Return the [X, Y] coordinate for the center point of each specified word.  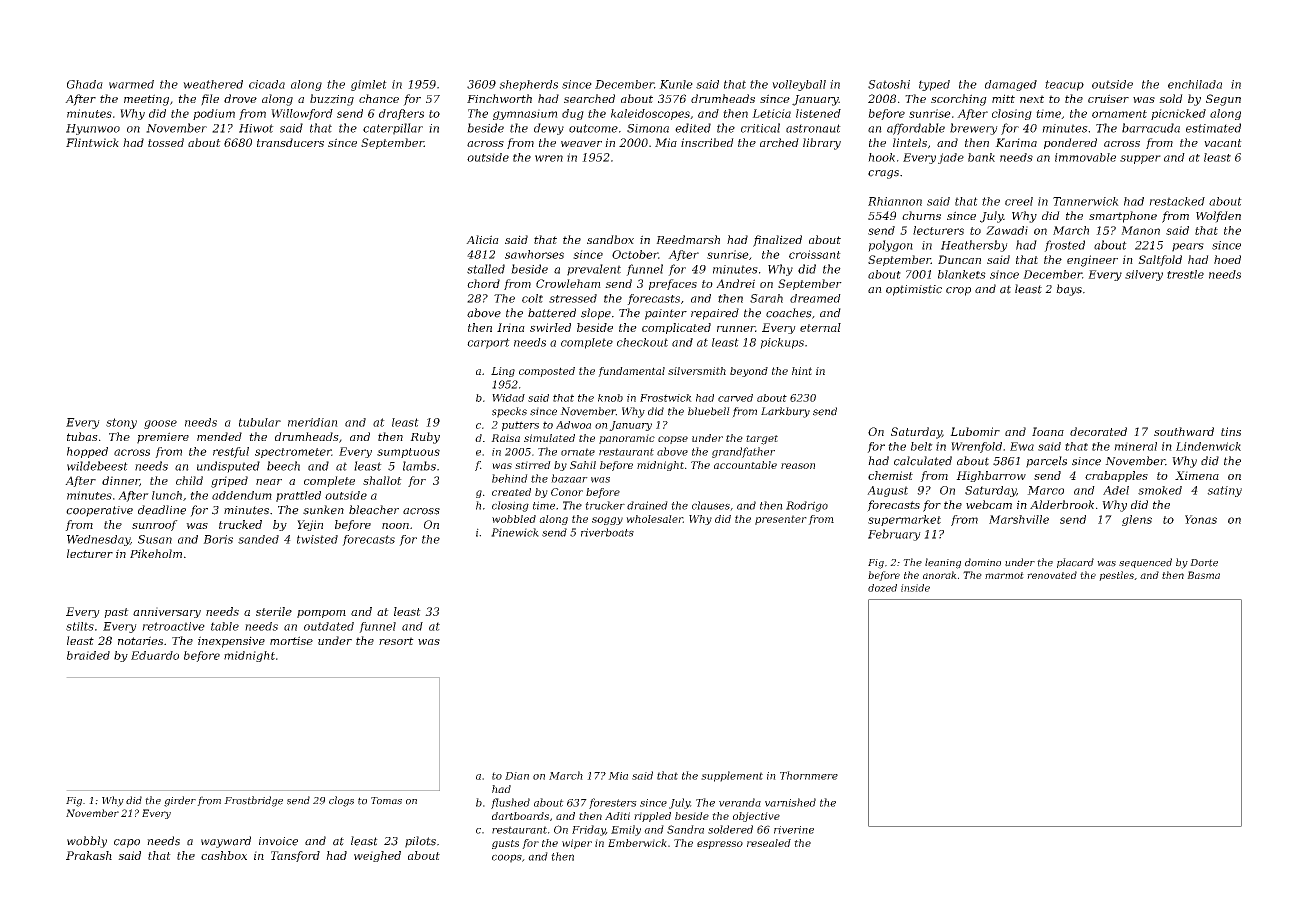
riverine [794, 830]
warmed [131, 84]
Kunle [676, 84]
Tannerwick [1086, 201]
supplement [732, 776]
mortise [291, 640]
